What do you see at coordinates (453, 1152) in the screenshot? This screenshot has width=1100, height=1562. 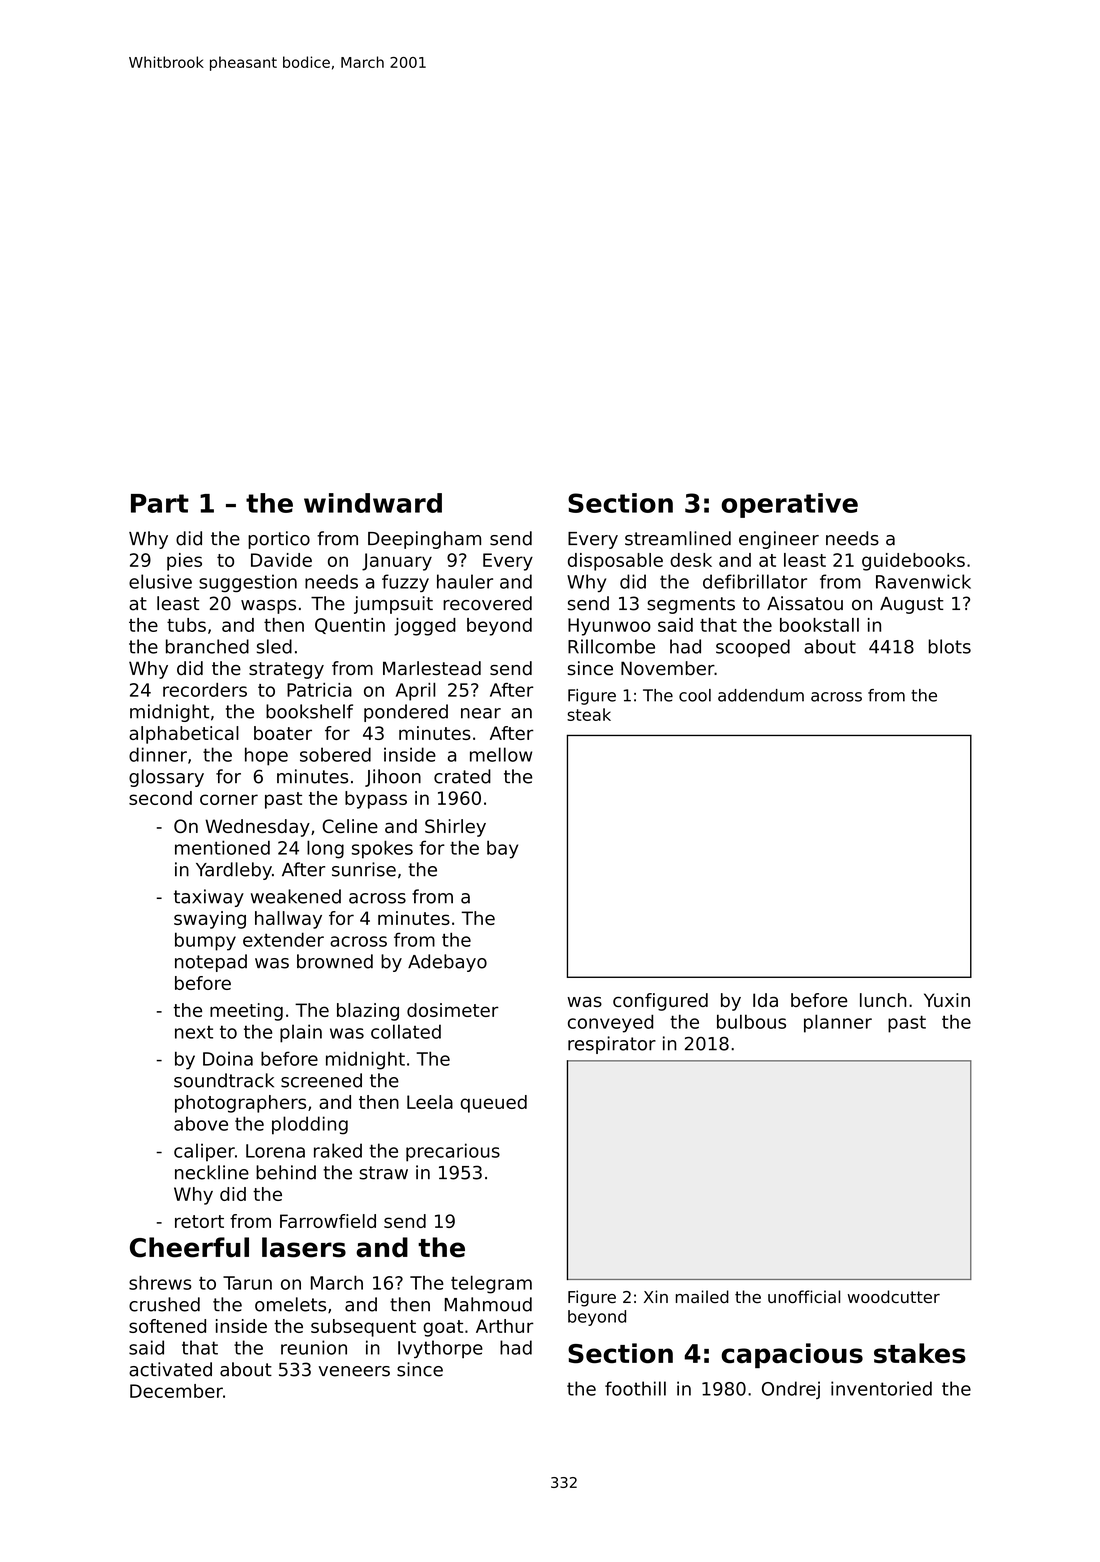 I see `precarious` at bounding box center [453, 1152].
